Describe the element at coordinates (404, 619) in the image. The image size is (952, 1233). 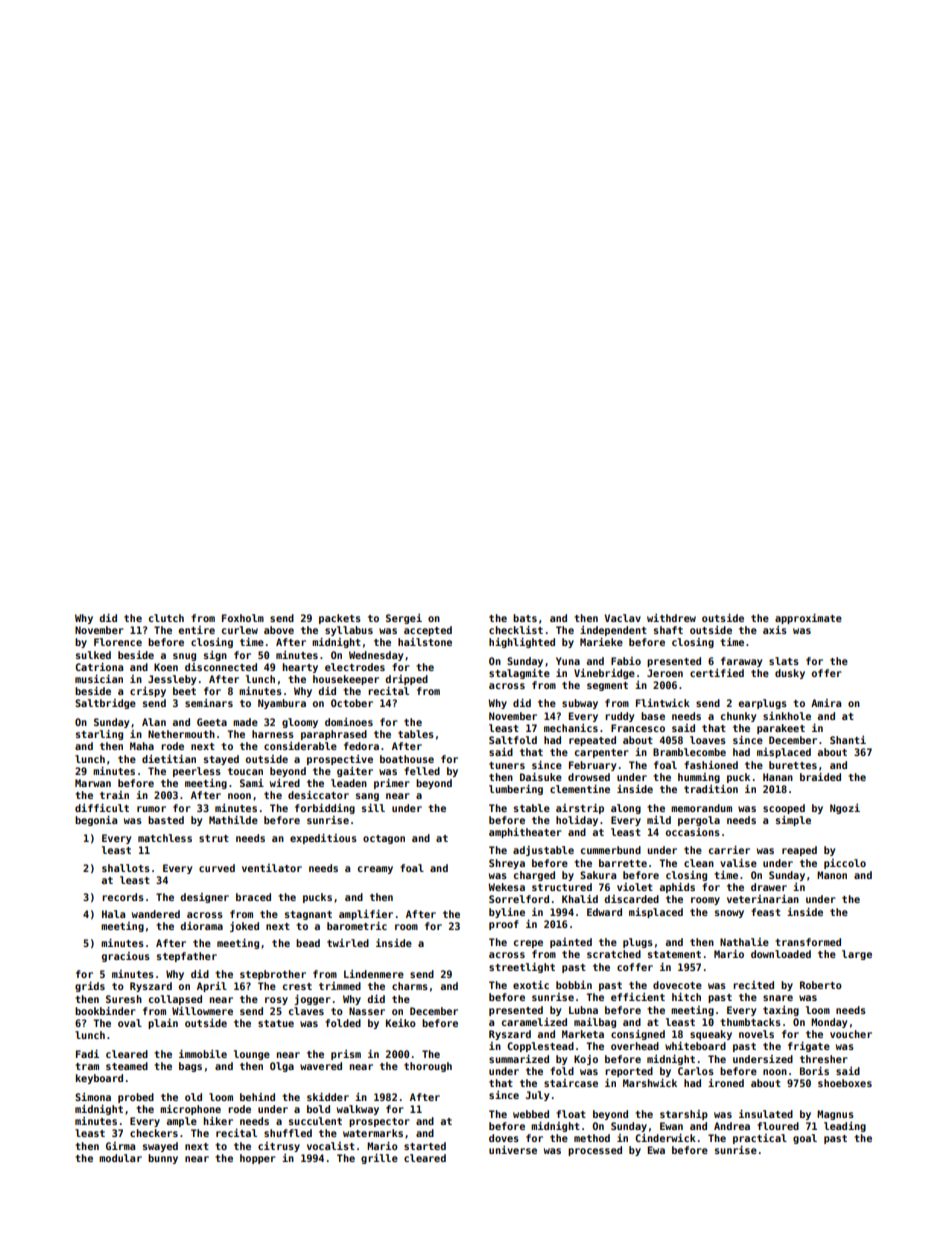
I see `Sergei` at that location.
